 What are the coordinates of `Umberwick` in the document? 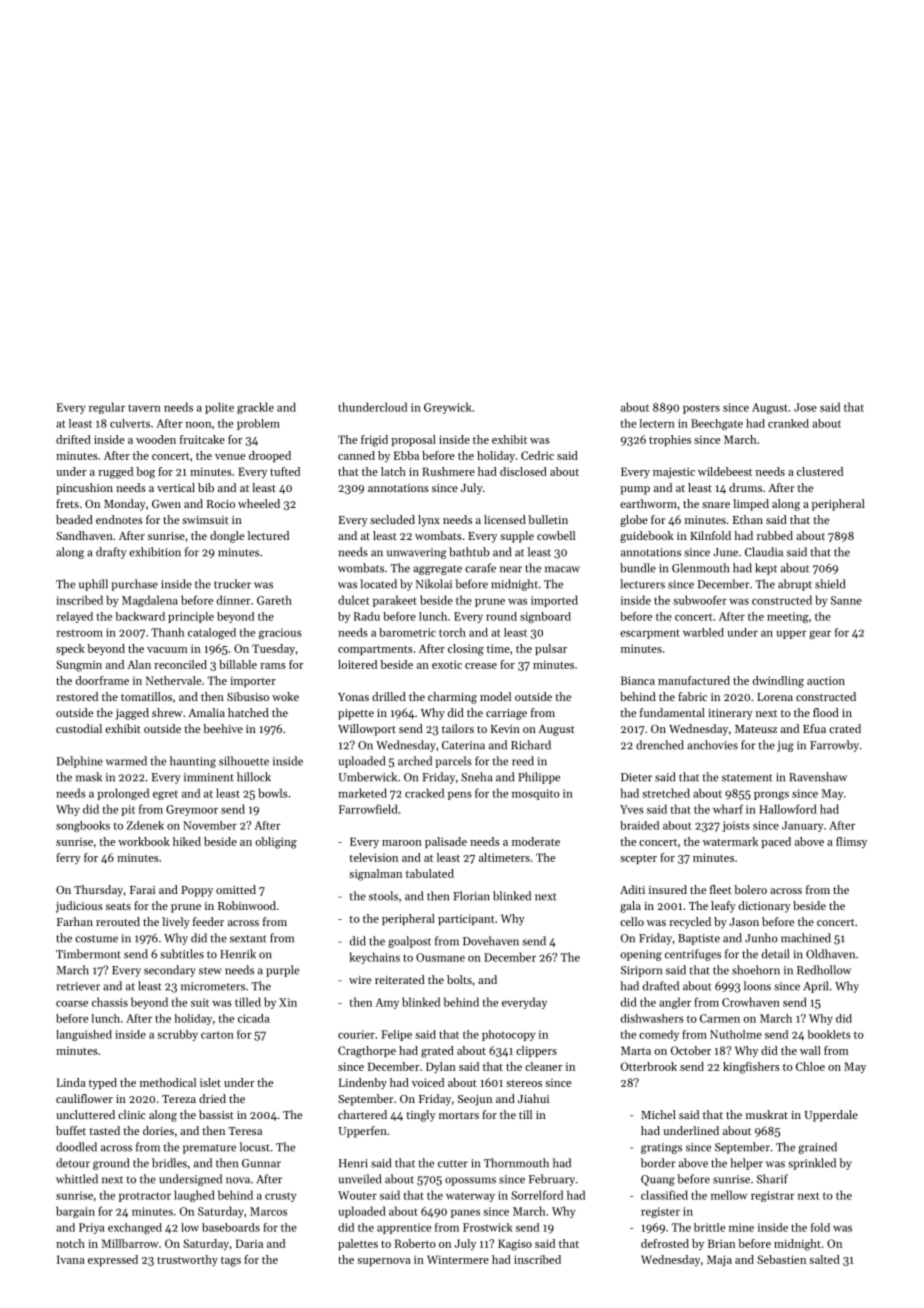 It's located at (367, 777).
